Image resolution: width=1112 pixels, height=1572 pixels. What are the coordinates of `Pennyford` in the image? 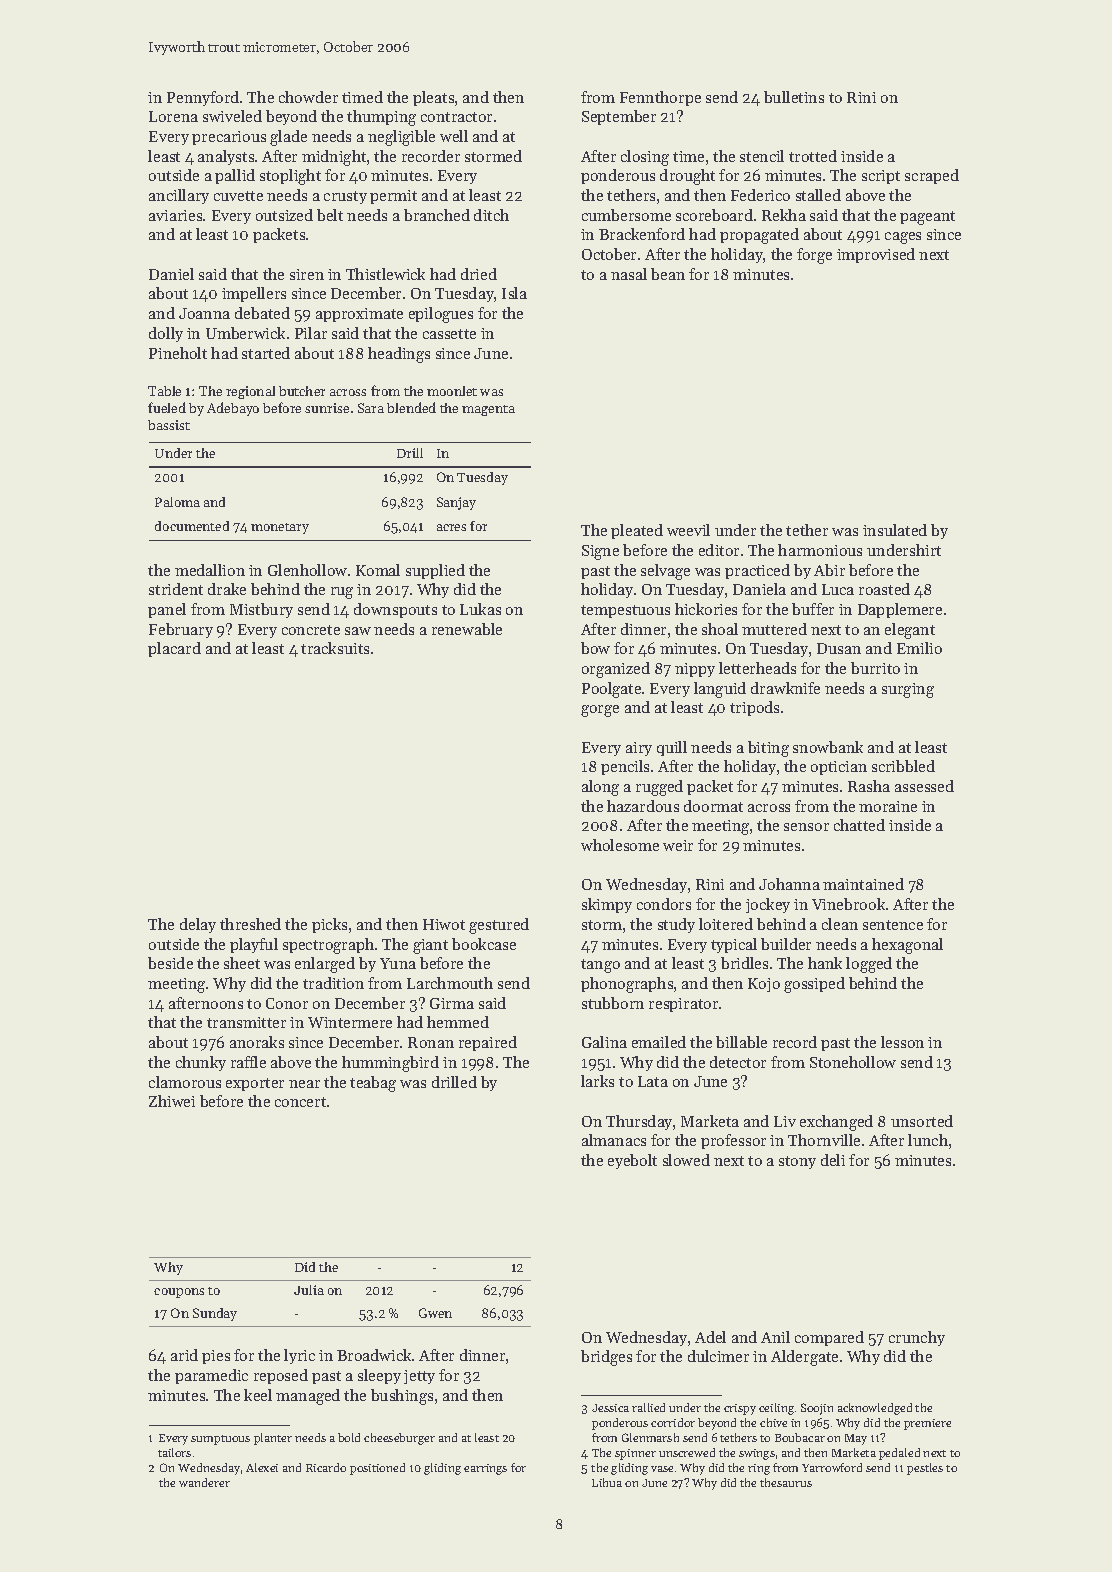 It's located at (203, 98).
